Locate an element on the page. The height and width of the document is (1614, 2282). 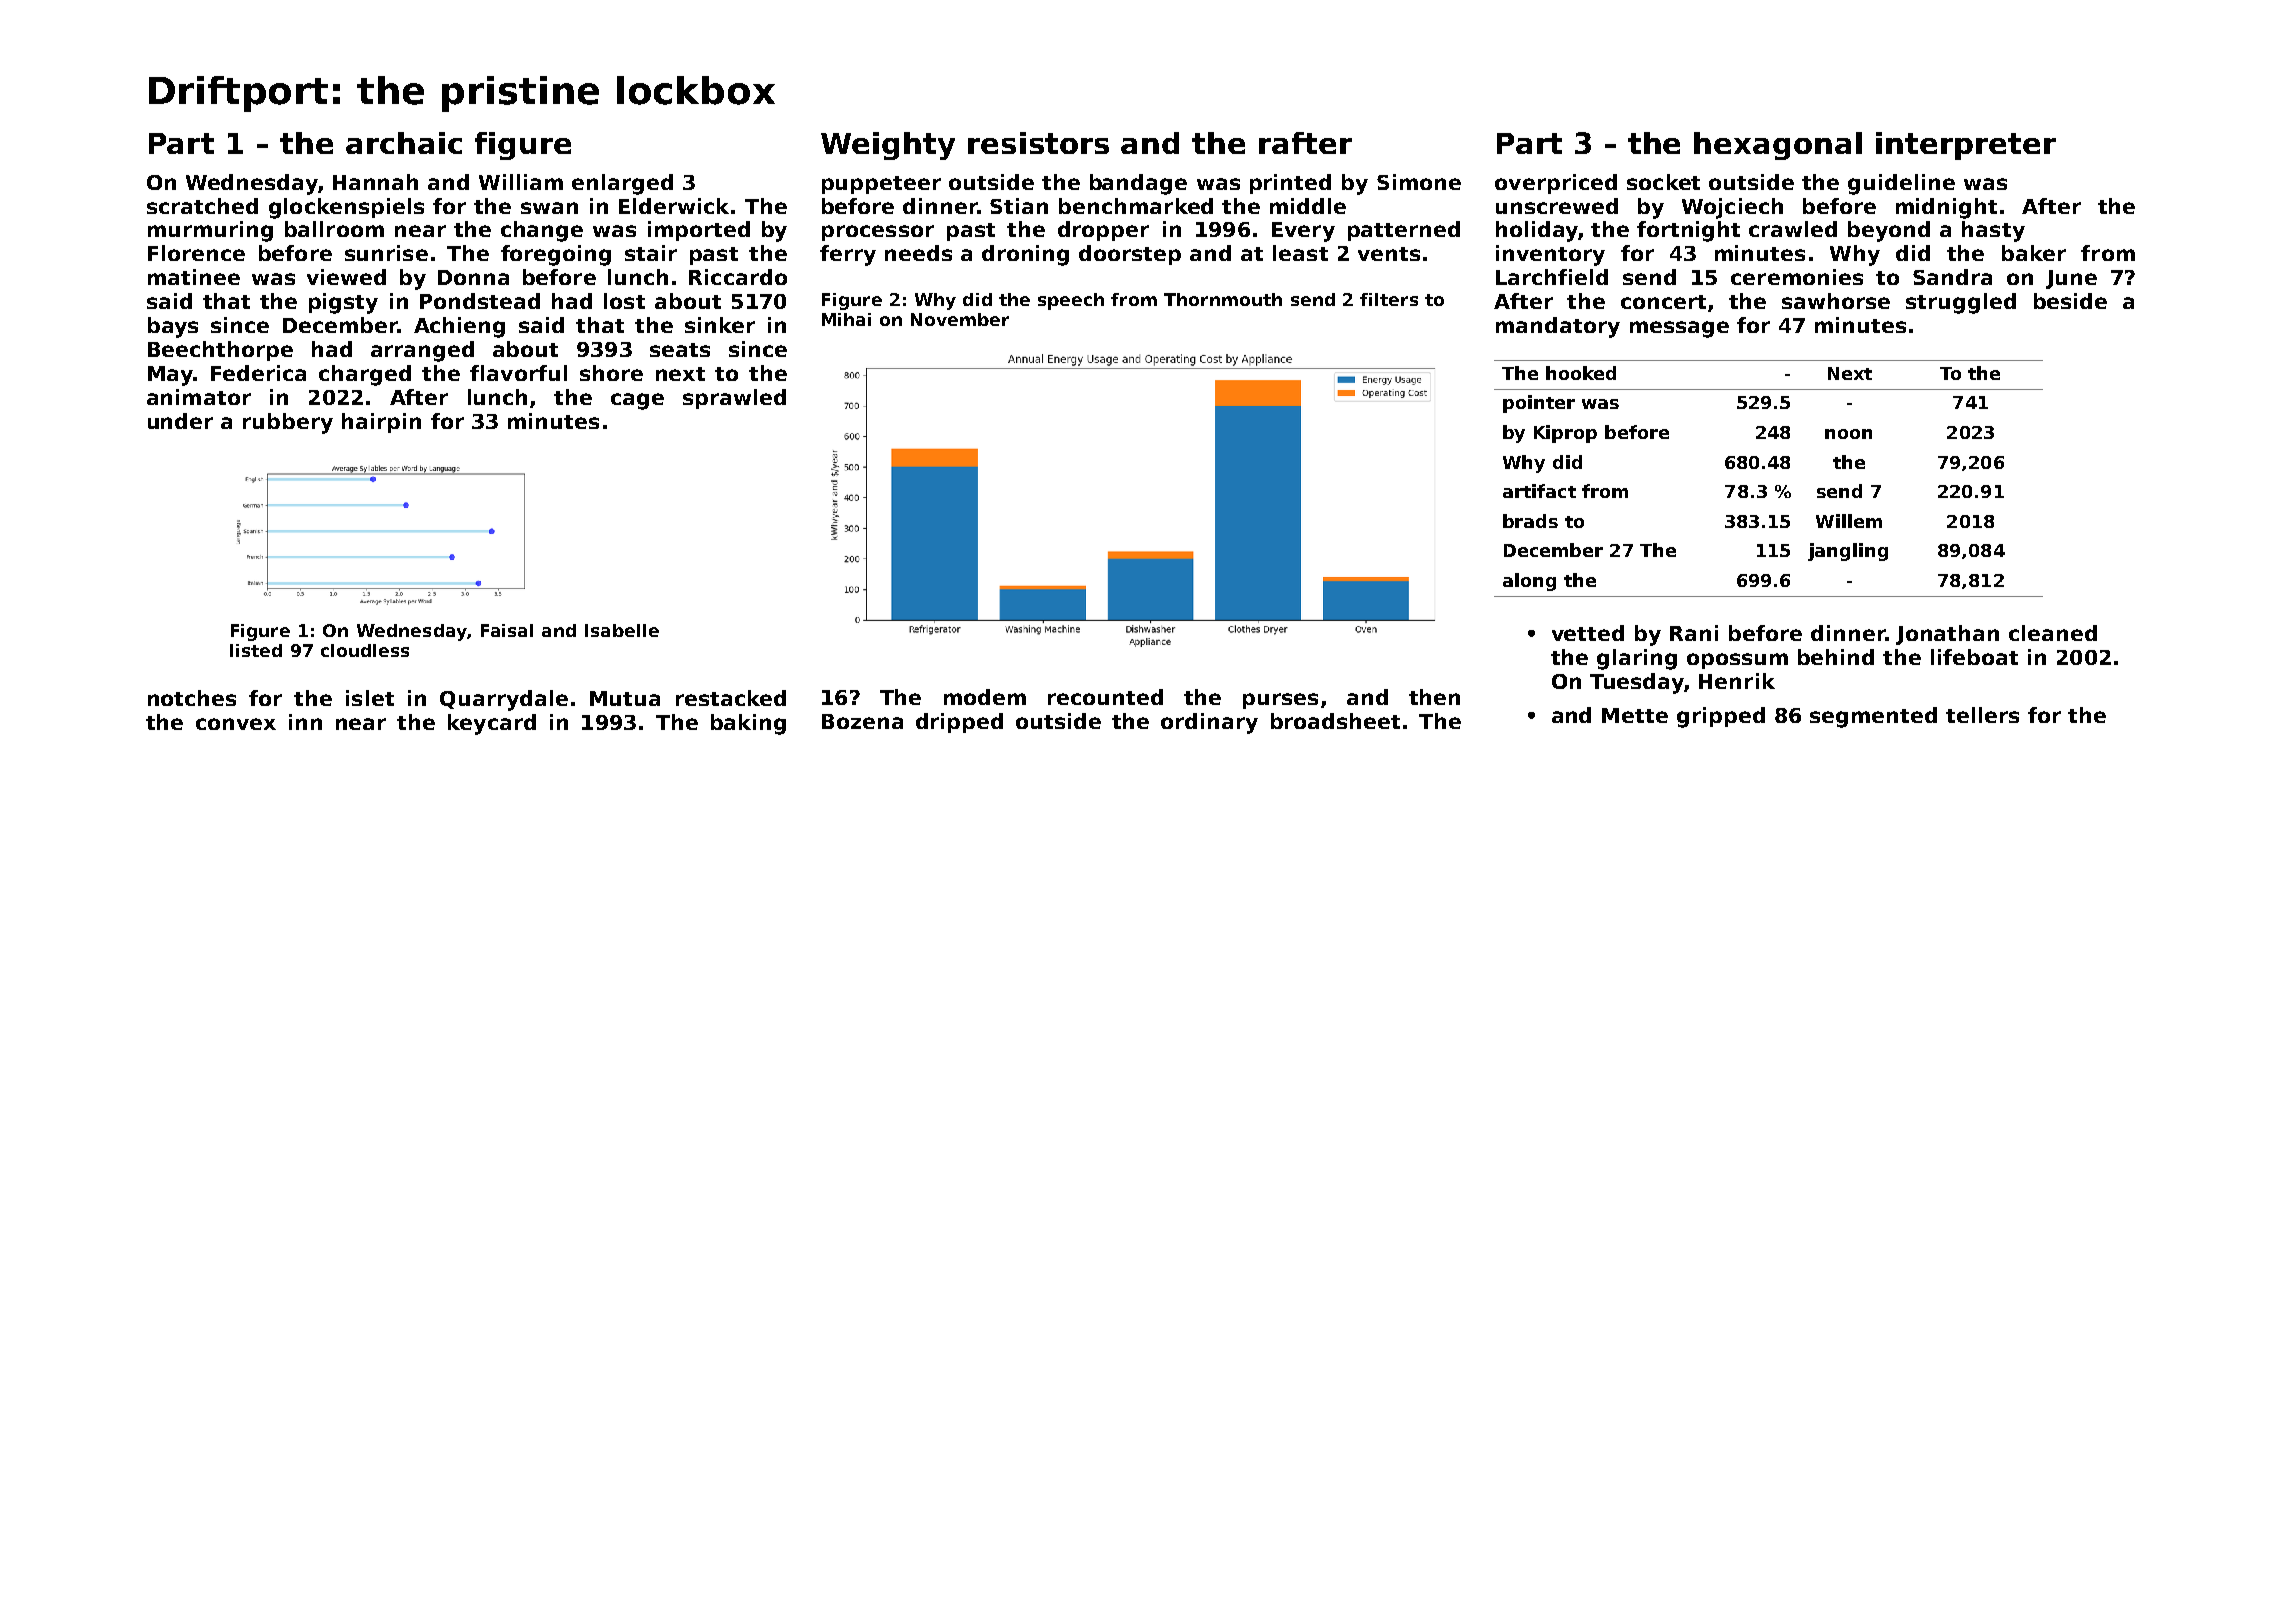
keycard is located at coordinates (492, 724).
